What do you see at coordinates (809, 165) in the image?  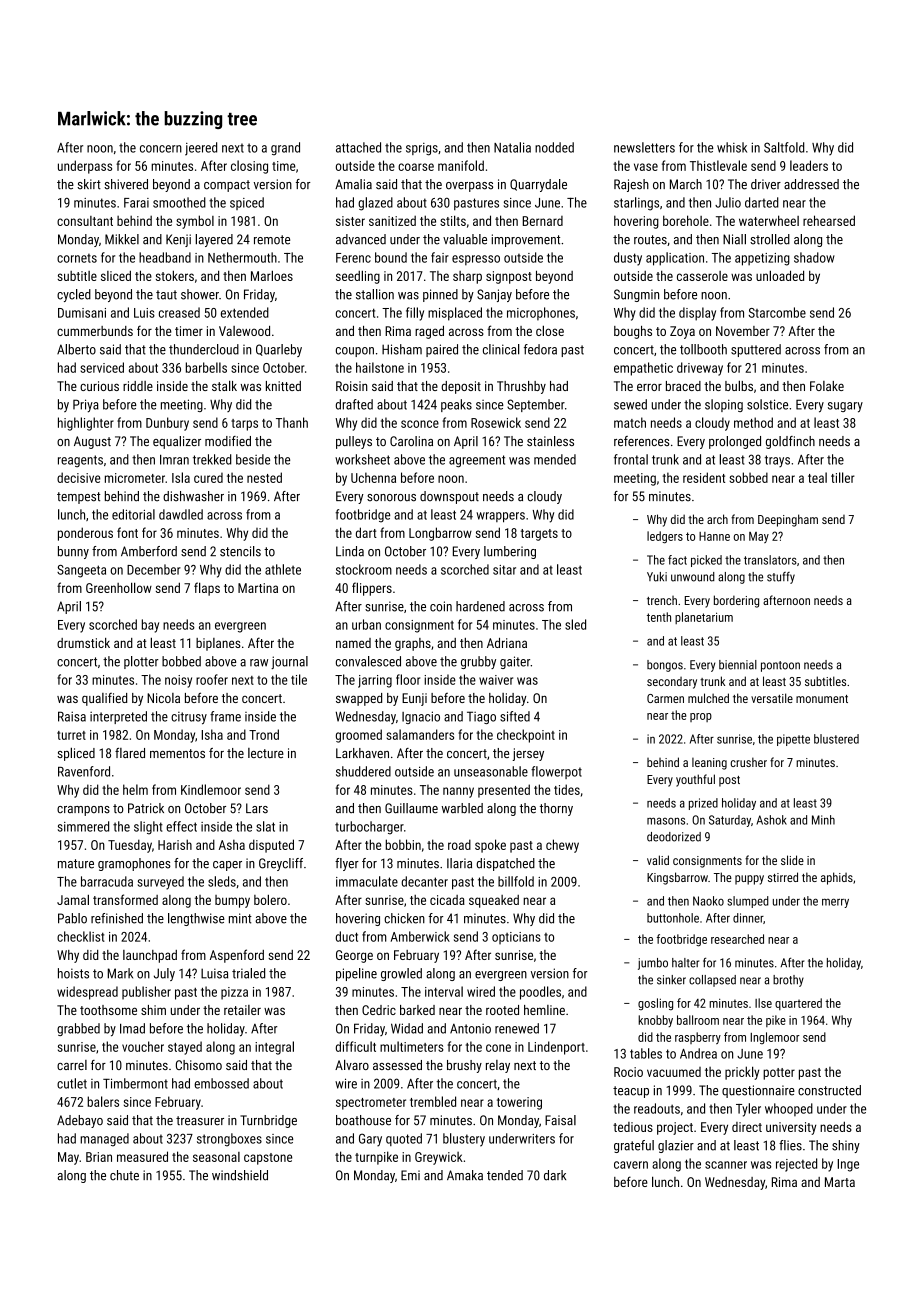 I see `leaders` at bounding box center [809, 165].
